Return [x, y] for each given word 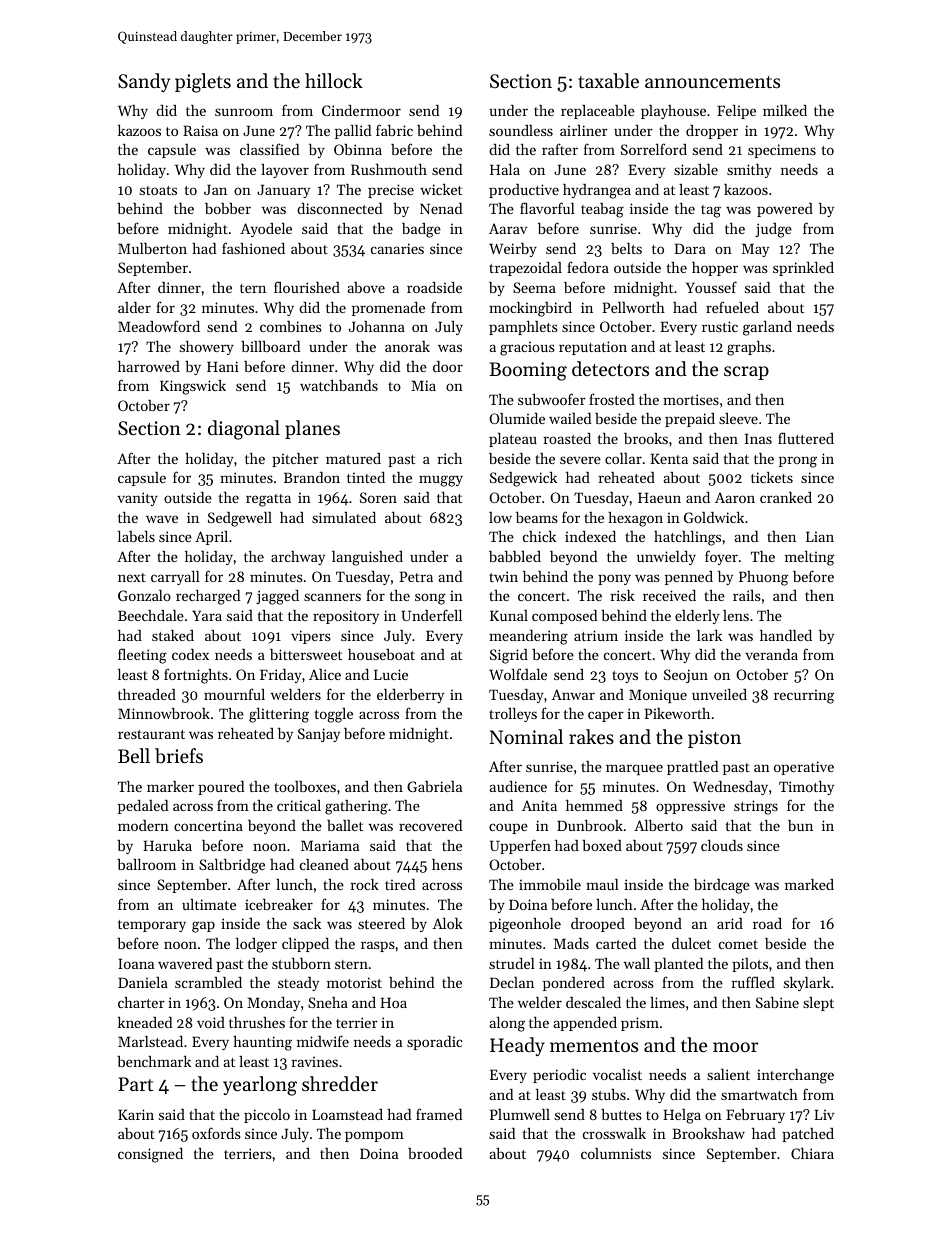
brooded [435, 1153]
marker [170, 786]
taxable [608, 81]
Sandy [144, 82]
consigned [150, 1155]
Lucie [391, 674]
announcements [712, 82]
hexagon [635, 519]
